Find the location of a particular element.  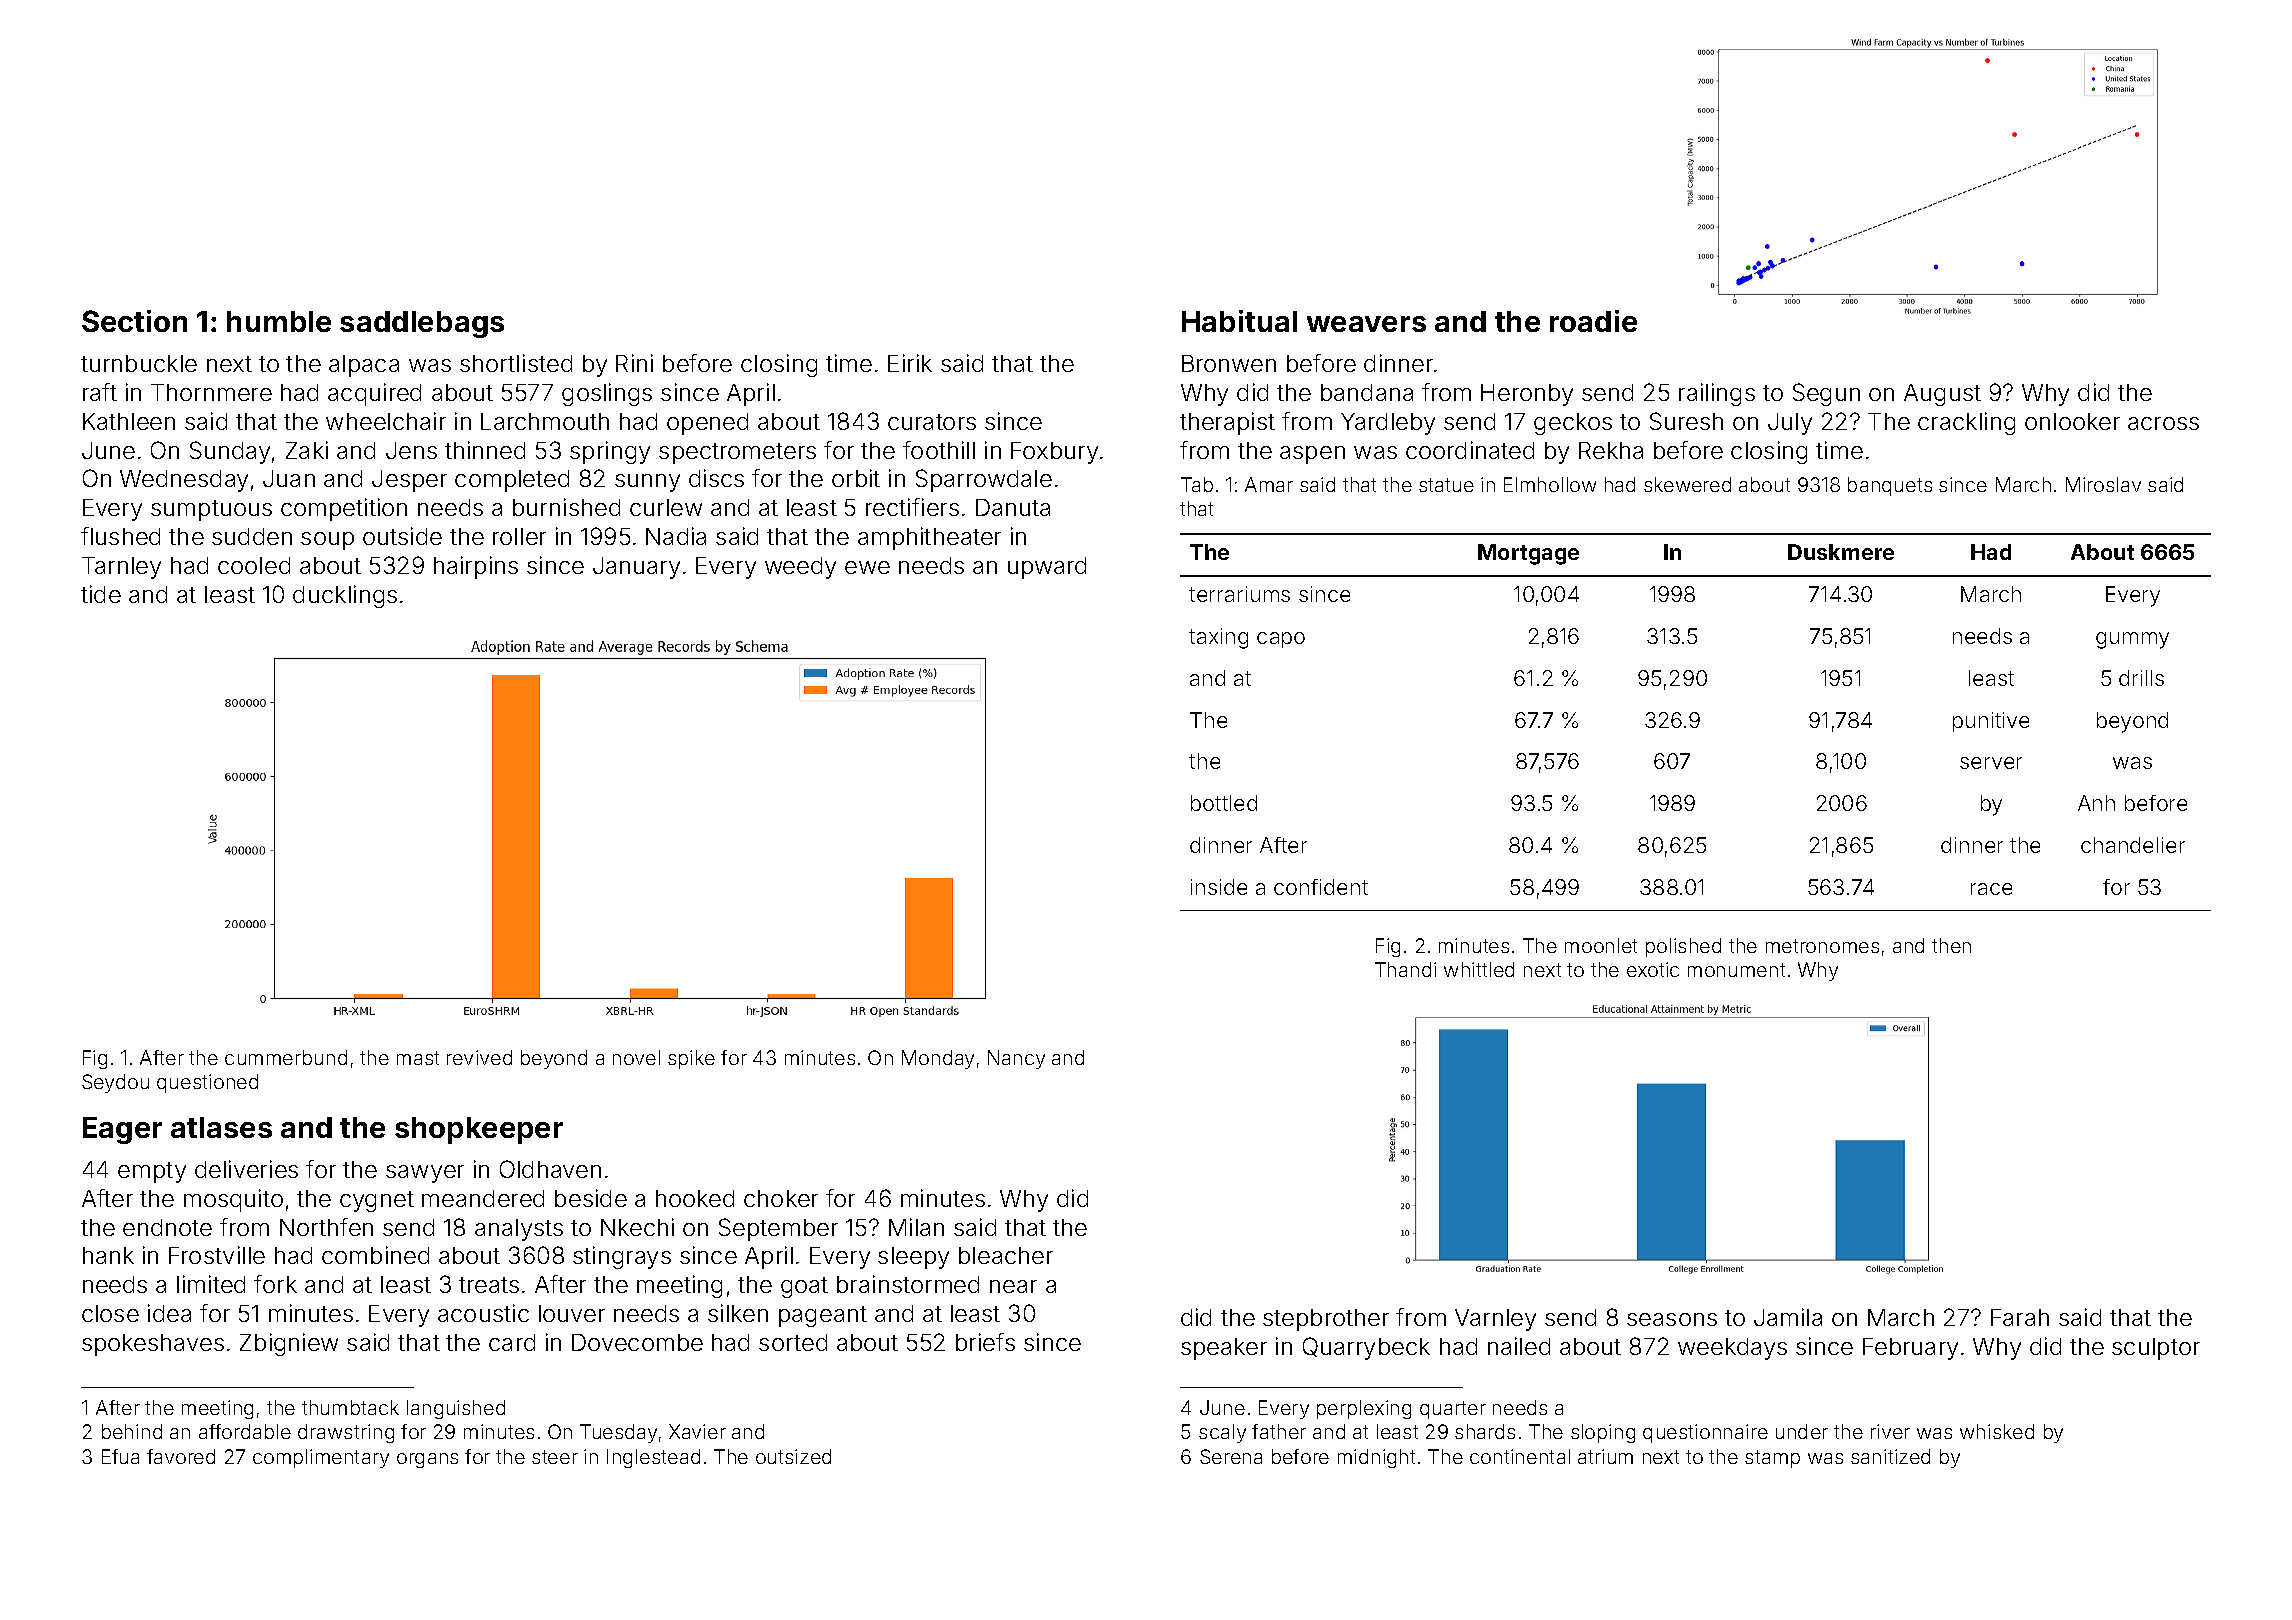

ducklings is located at coordinates (345, 596).
